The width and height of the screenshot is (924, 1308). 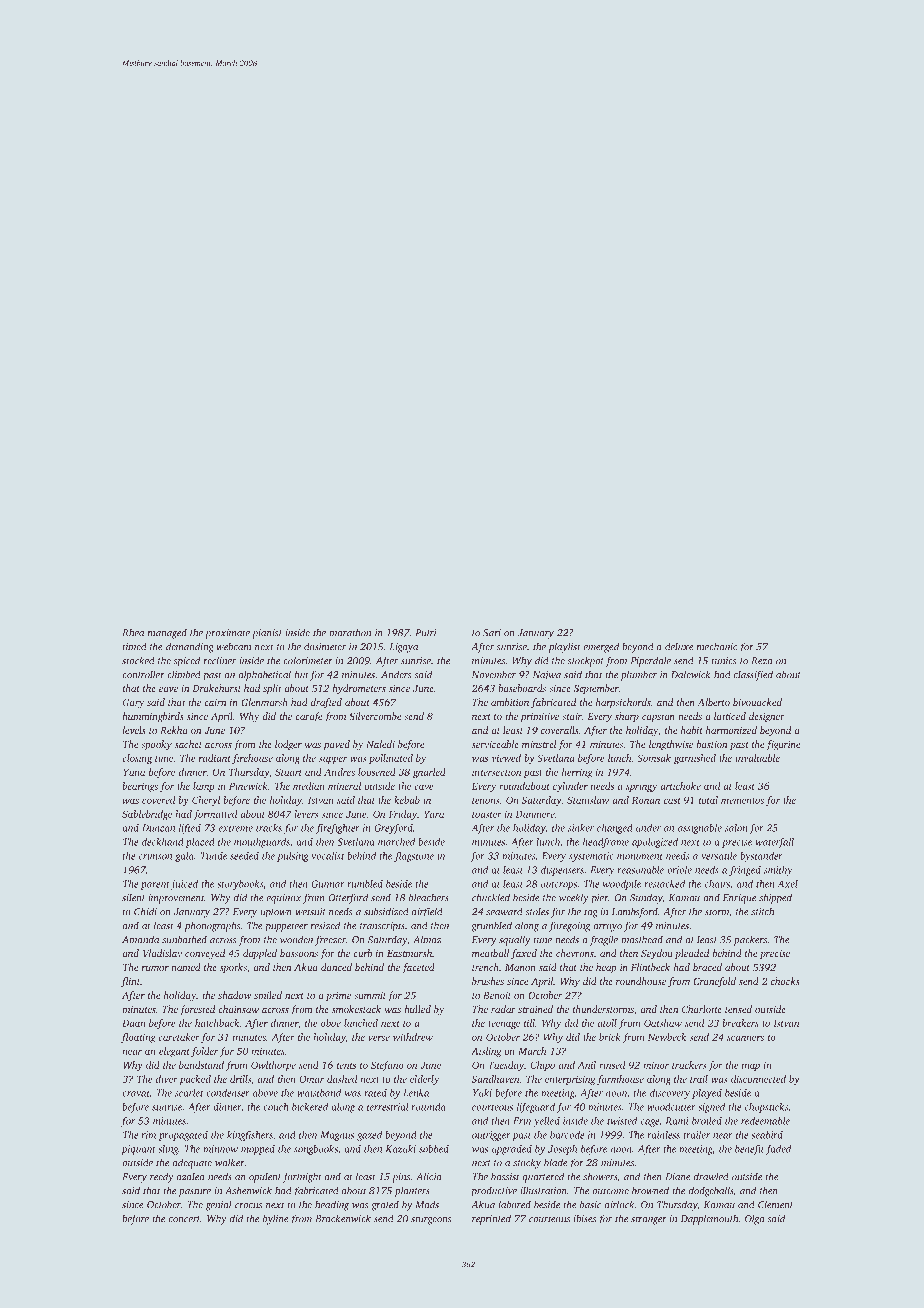 What do you see at coordinates (267, 634) in the screenshot?
I see `pianist` at bounding box center [267, 634].
